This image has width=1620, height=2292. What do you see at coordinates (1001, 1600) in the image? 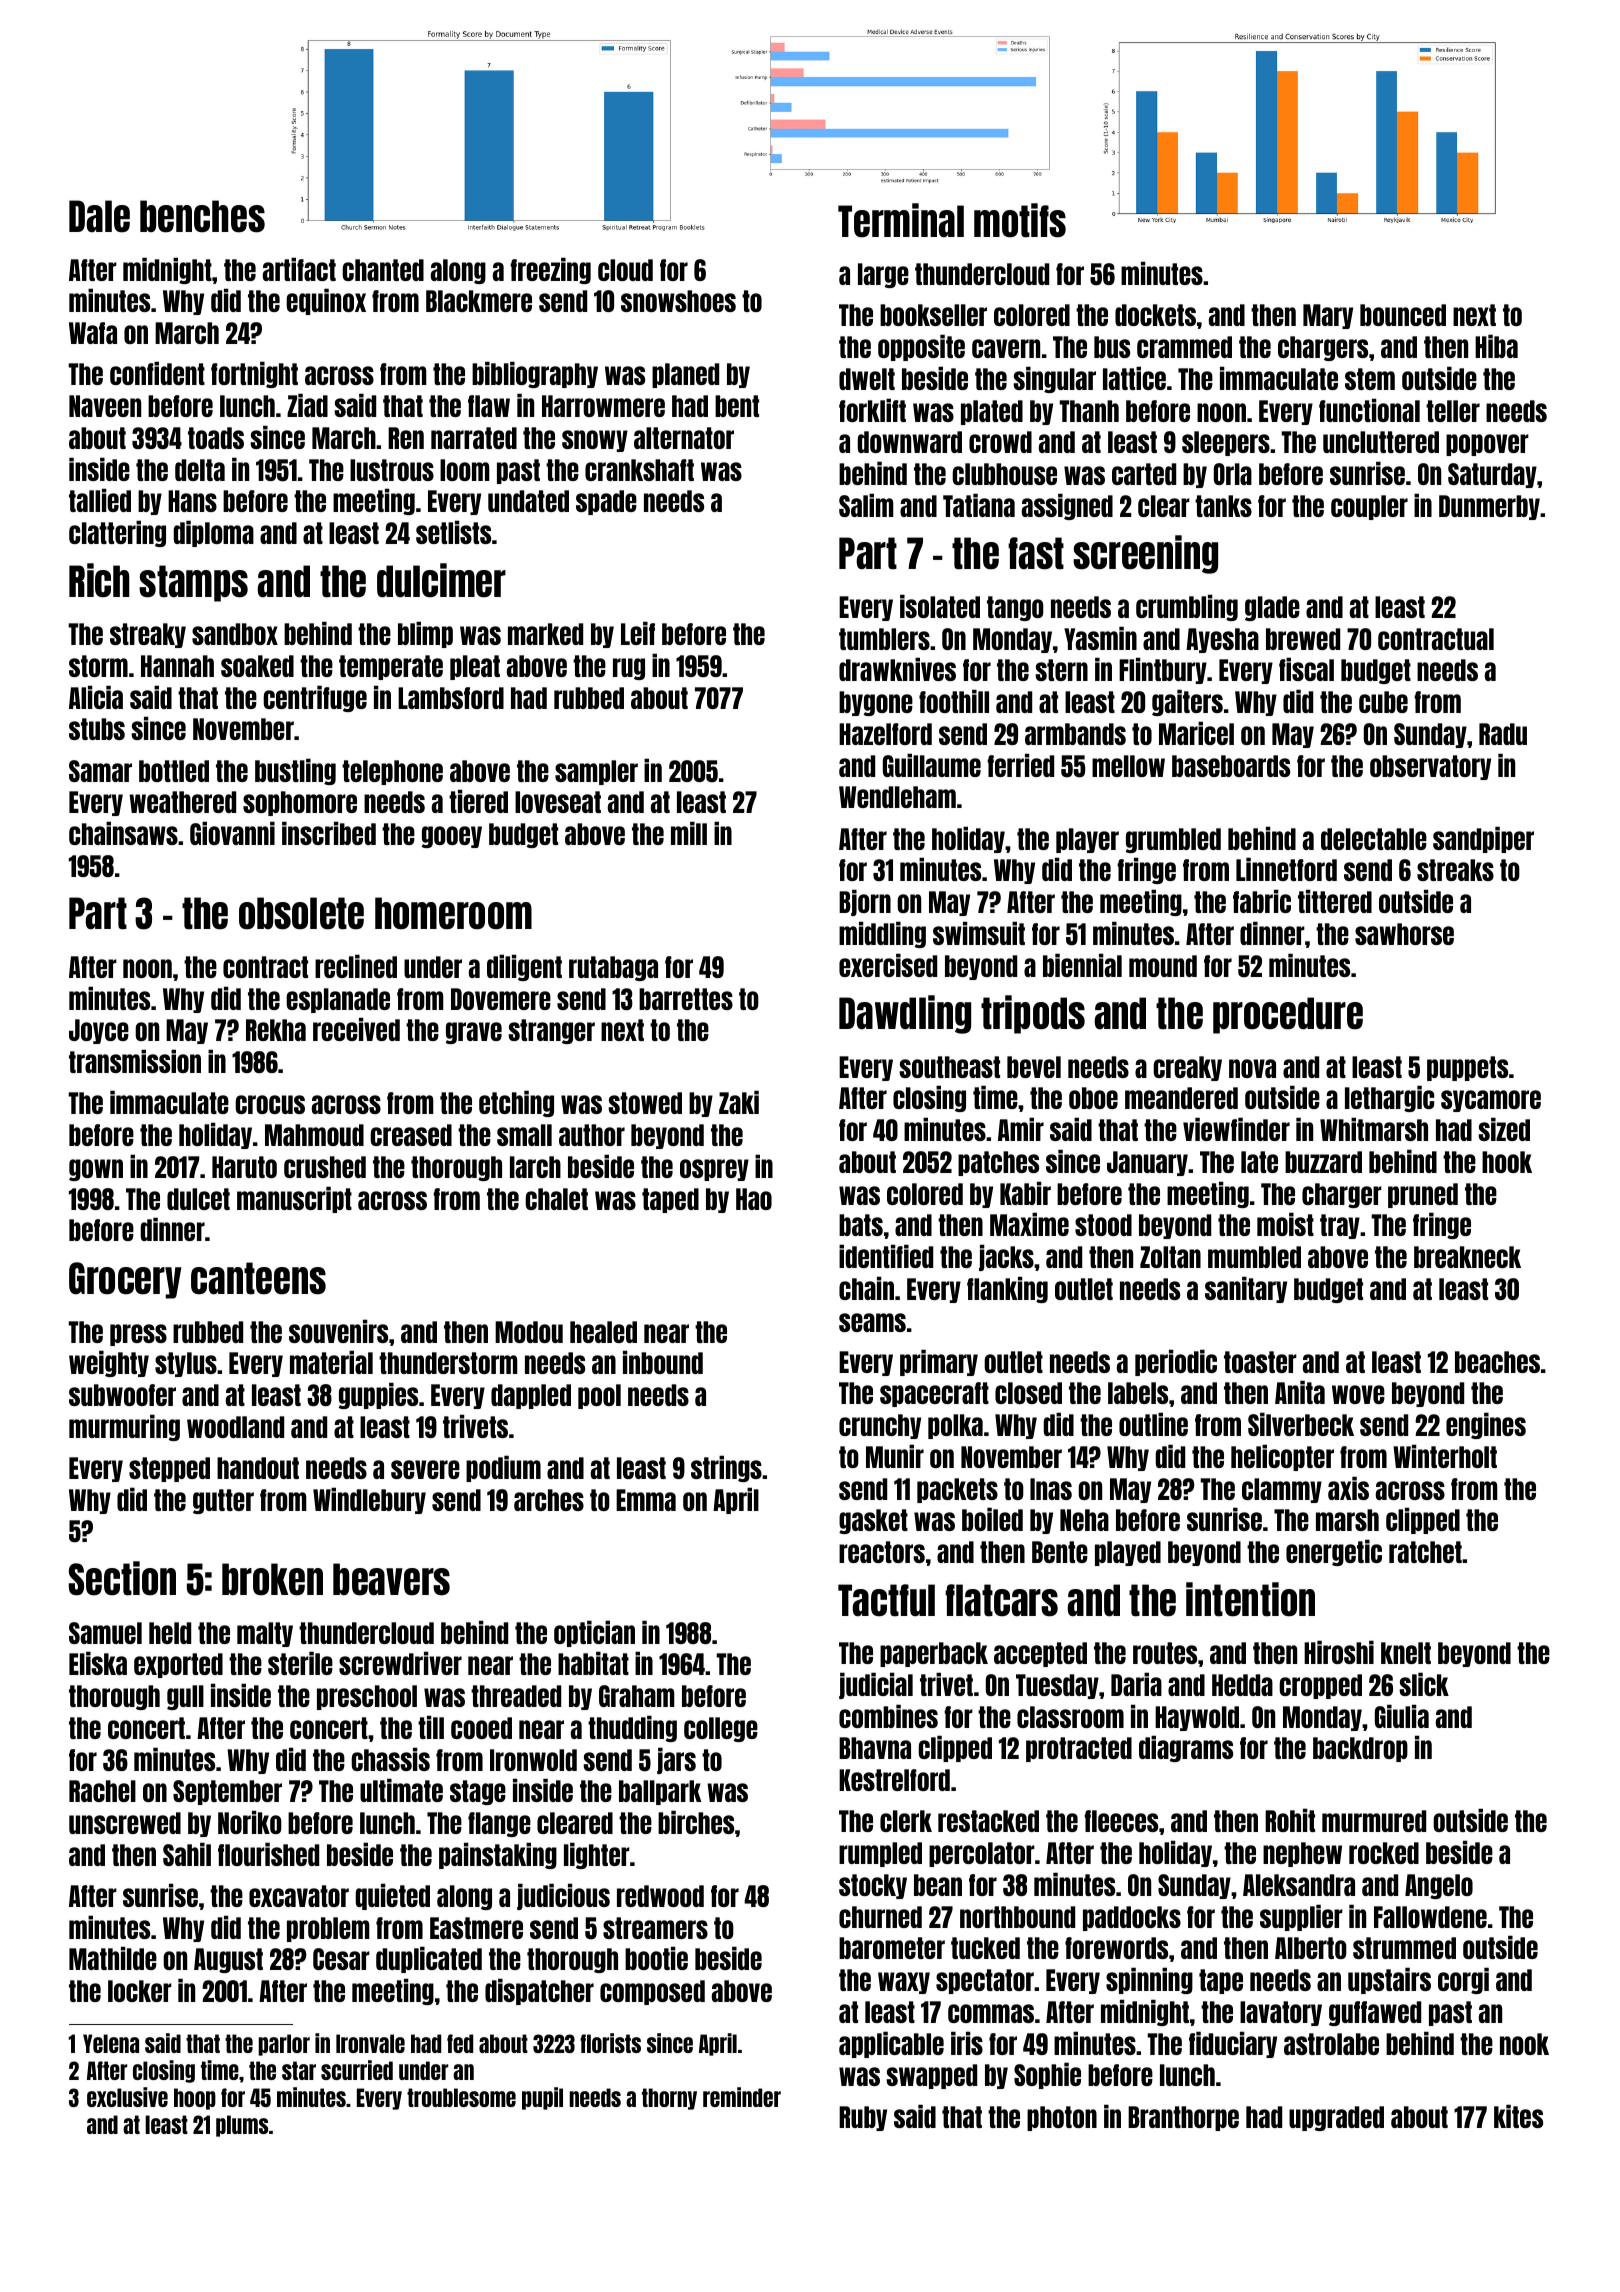
I see `flatcars` at bounding box center [1001, 1600].
